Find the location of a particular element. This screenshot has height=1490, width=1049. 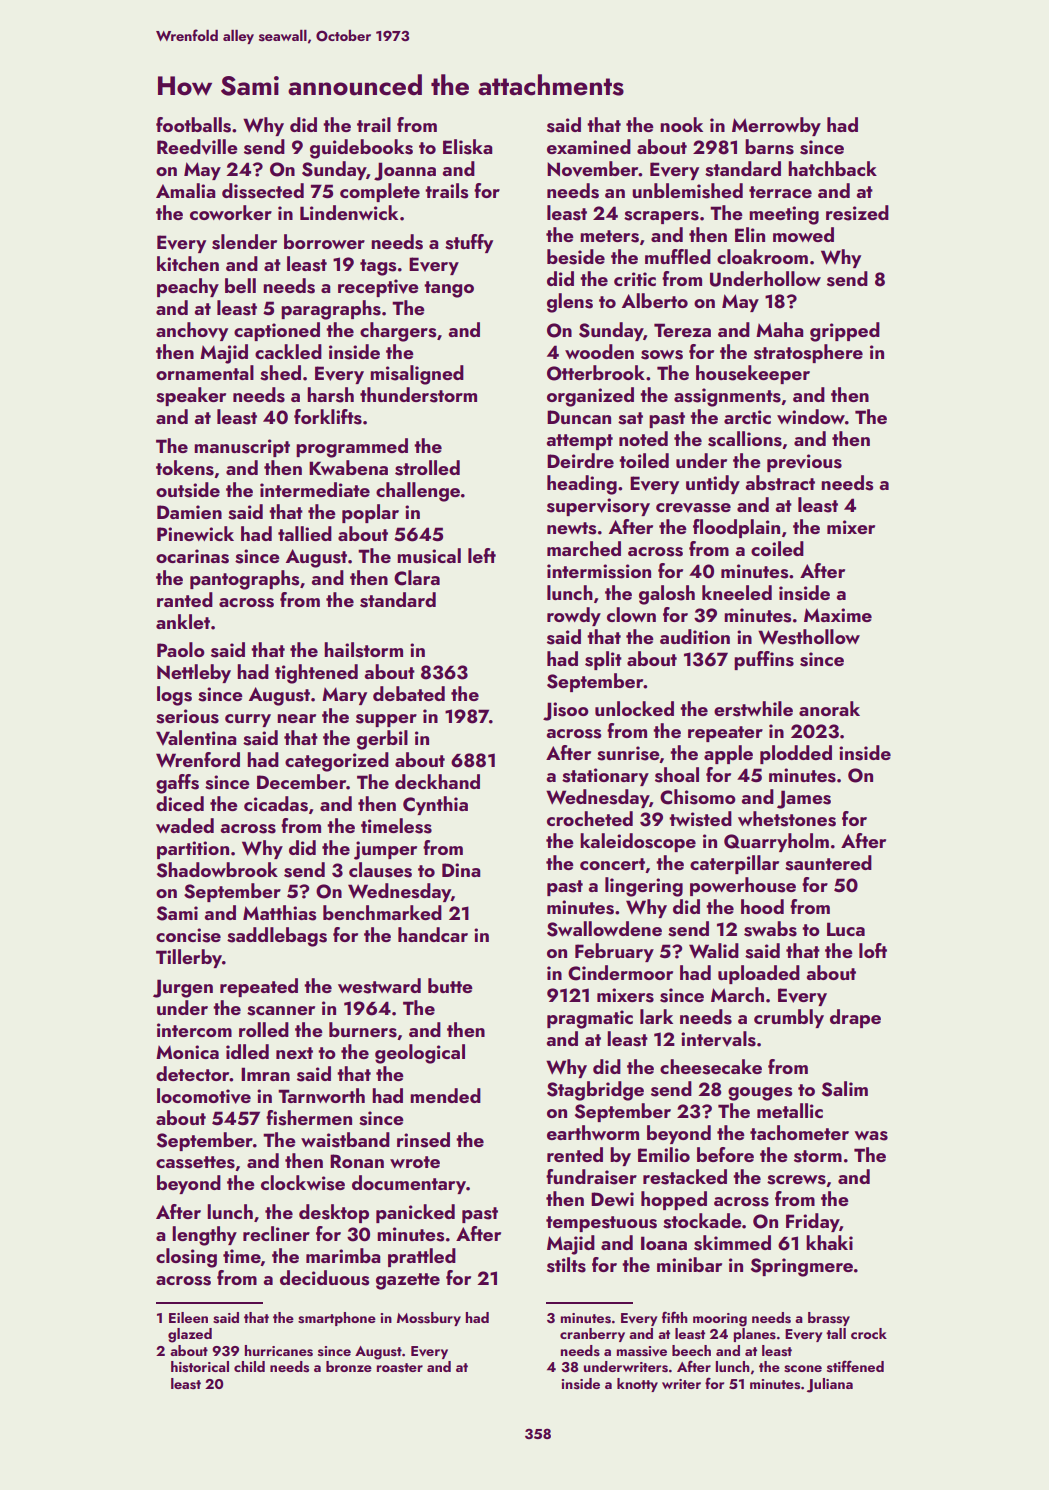

sauntered is located at coordinates (828, 863).
